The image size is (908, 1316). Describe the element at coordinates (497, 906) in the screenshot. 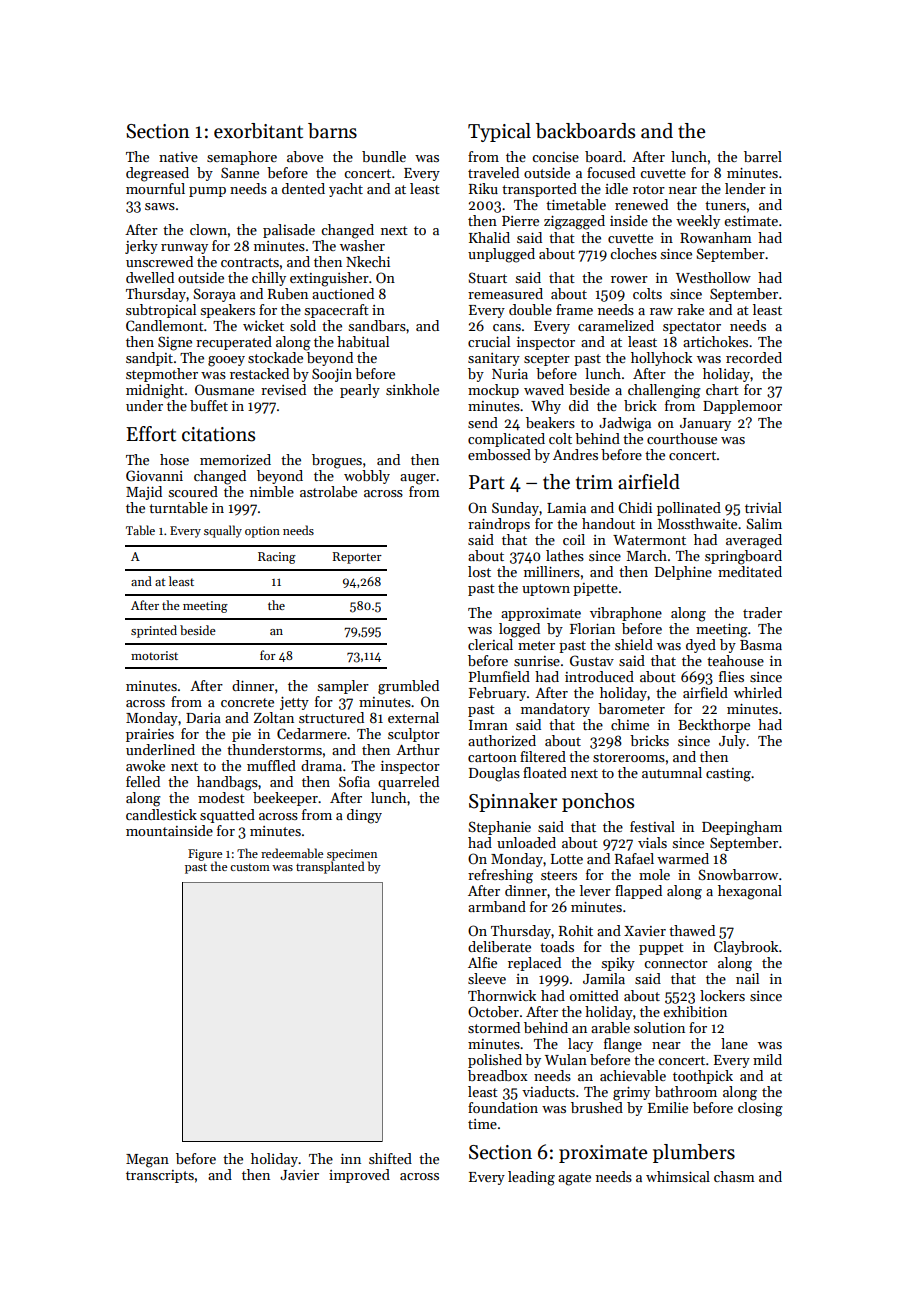

I see `armband` at that location.
